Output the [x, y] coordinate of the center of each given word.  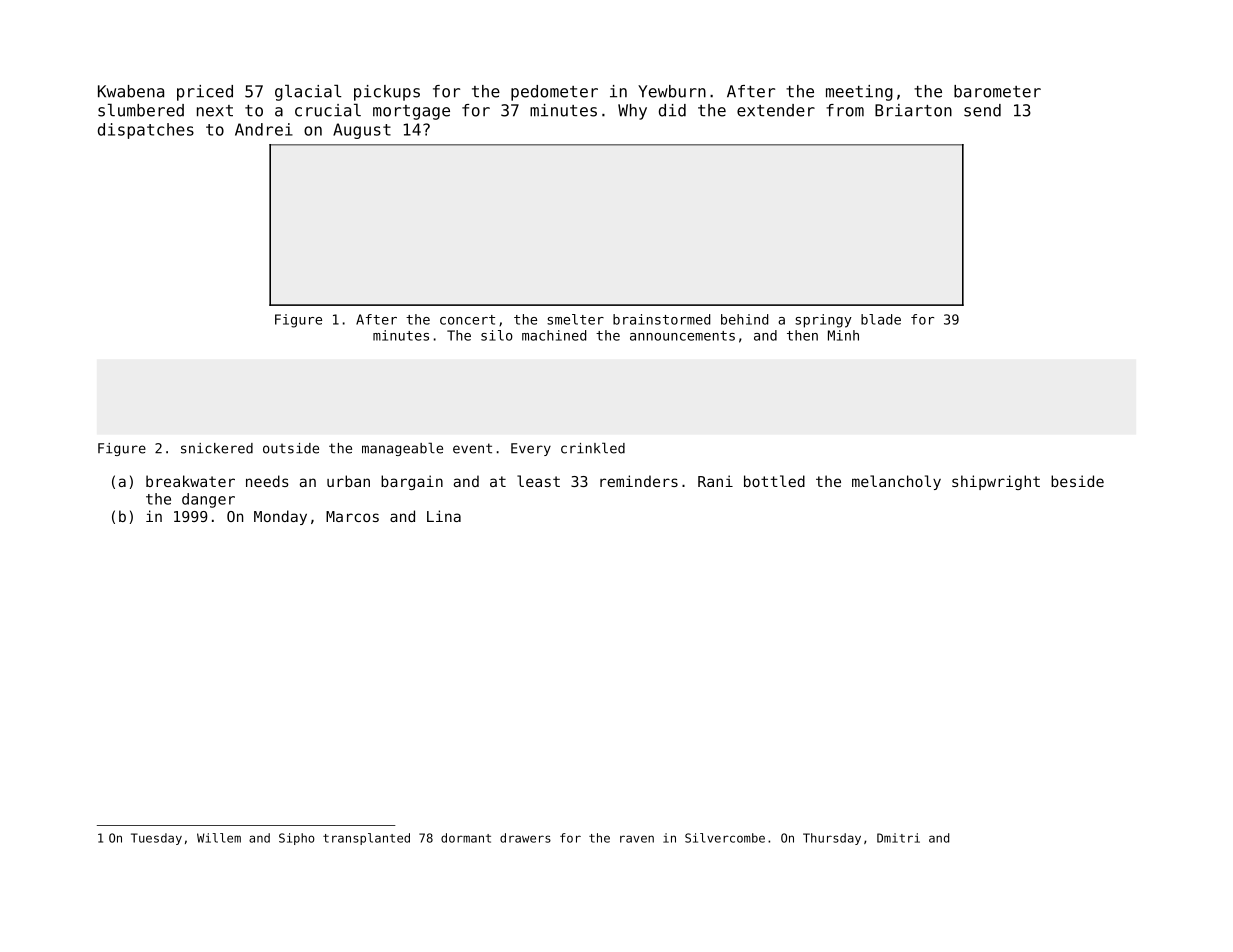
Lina [444, 516]
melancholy [896, 482]
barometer [997, 91]
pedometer [554, 93]
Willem [219, 838]
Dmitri [898, 838]
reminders [639, 481]
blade [881, 319]
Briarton [913, 110]
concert [467, 320]
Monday [280, 517]
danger [208, 500]
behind [744, 319]
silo [497, 335]
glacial [308, 92]
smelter [575, 319]
